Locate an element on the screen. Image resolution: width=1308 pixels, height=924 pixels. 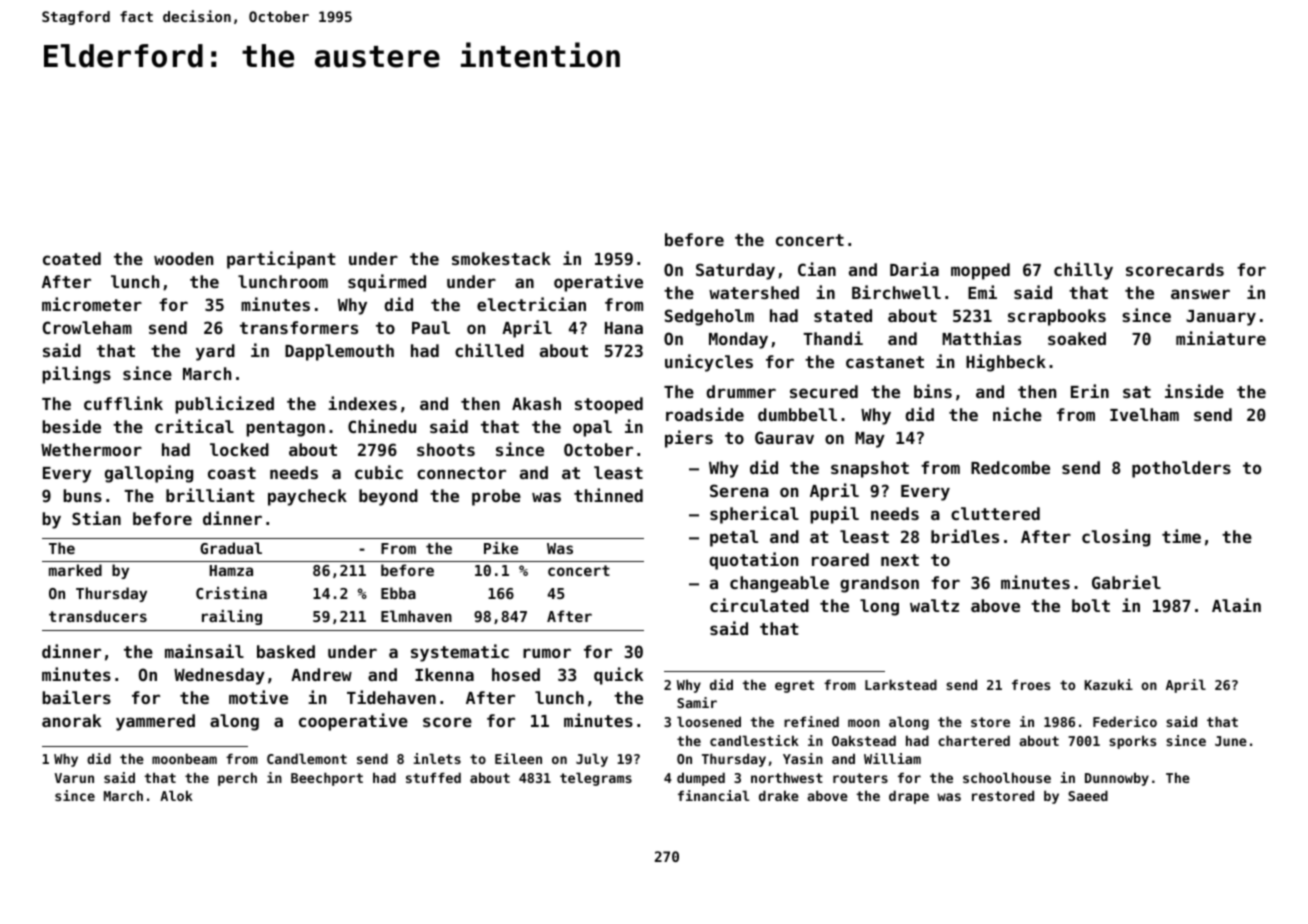
potholders is located at coordinates (1181, 469).
